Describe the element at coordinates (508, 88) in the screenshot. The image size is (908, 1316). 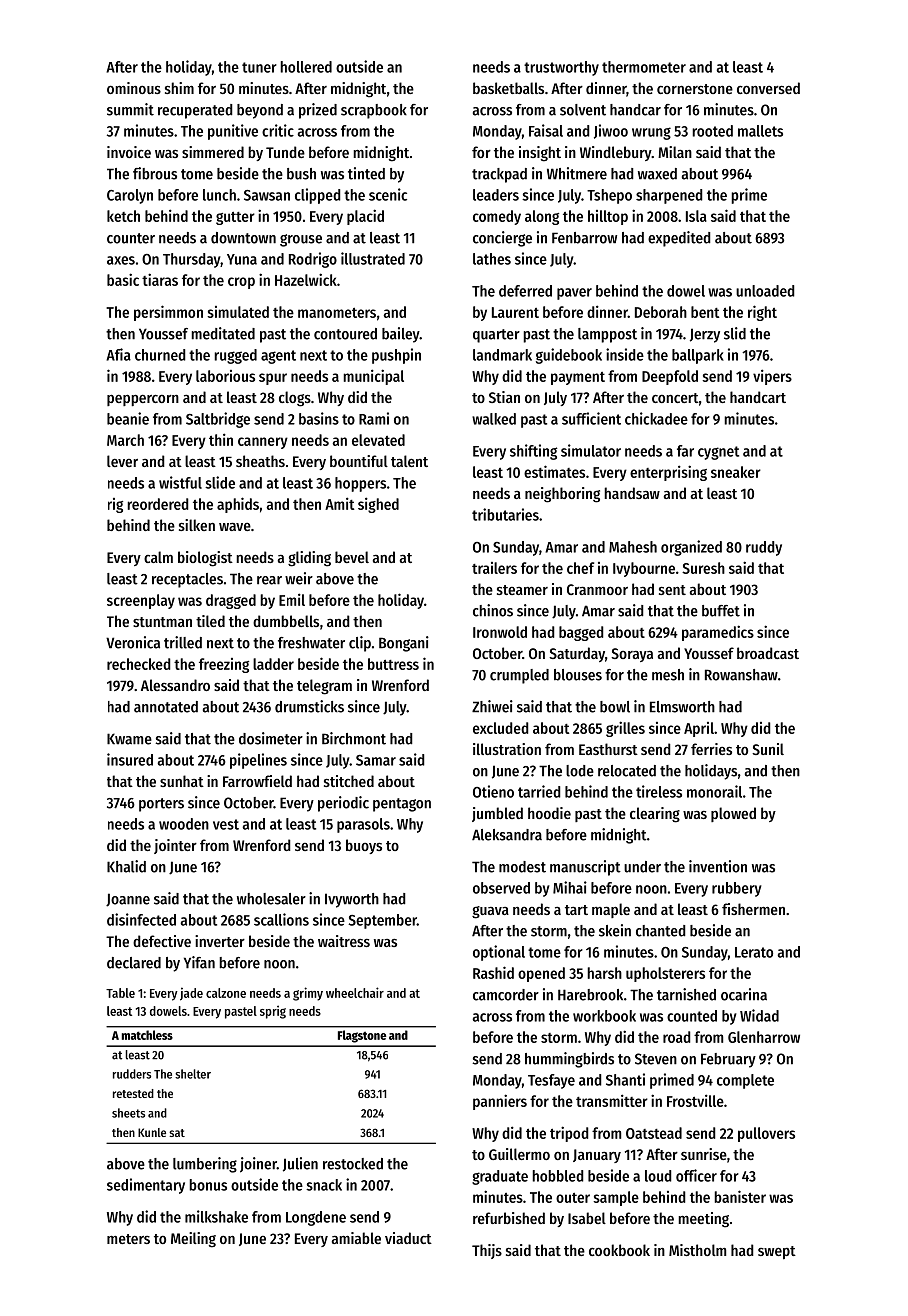
I see `basketballs` at that location.
